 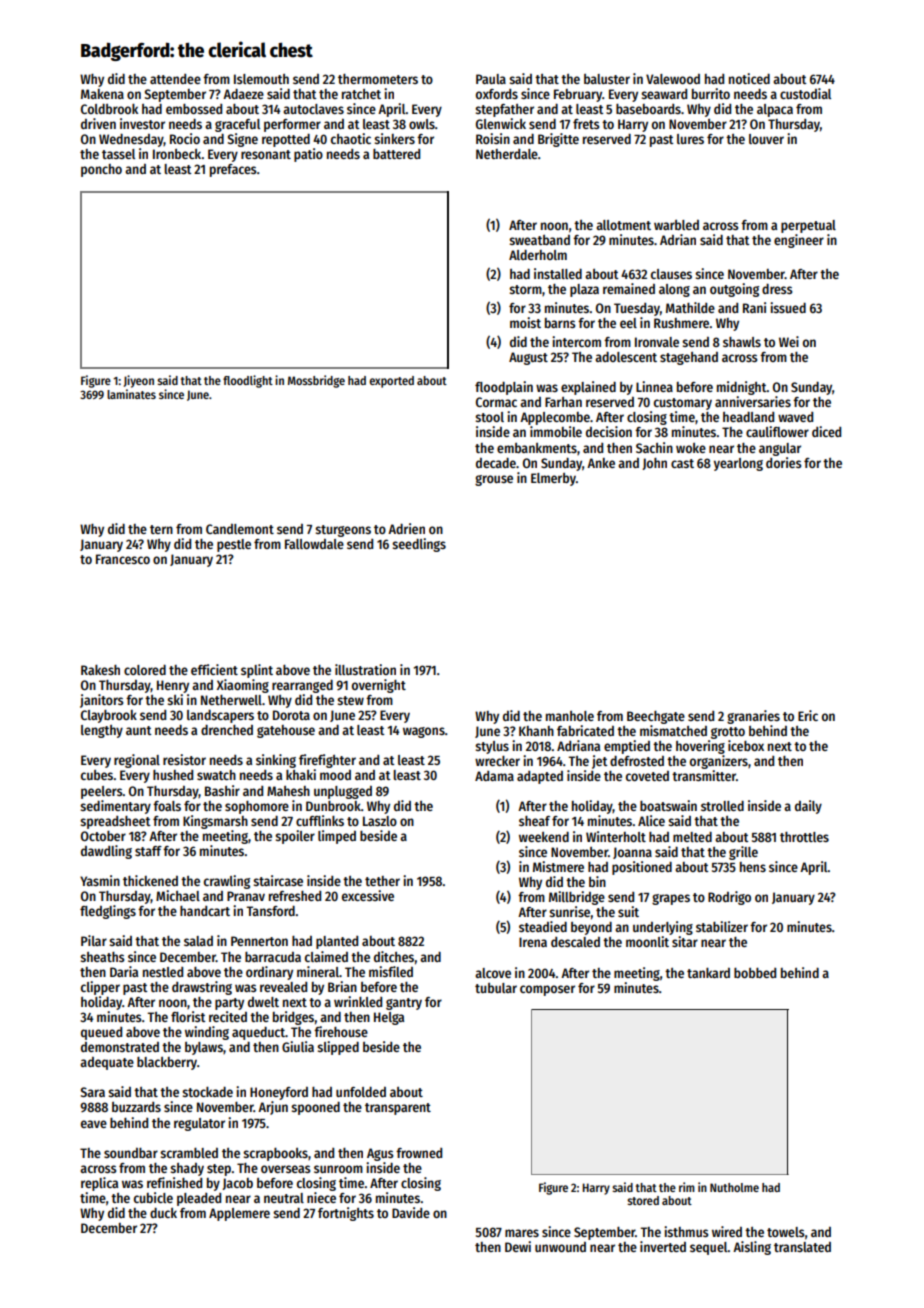 I want to click on regional, so click(x=137, y=761).
